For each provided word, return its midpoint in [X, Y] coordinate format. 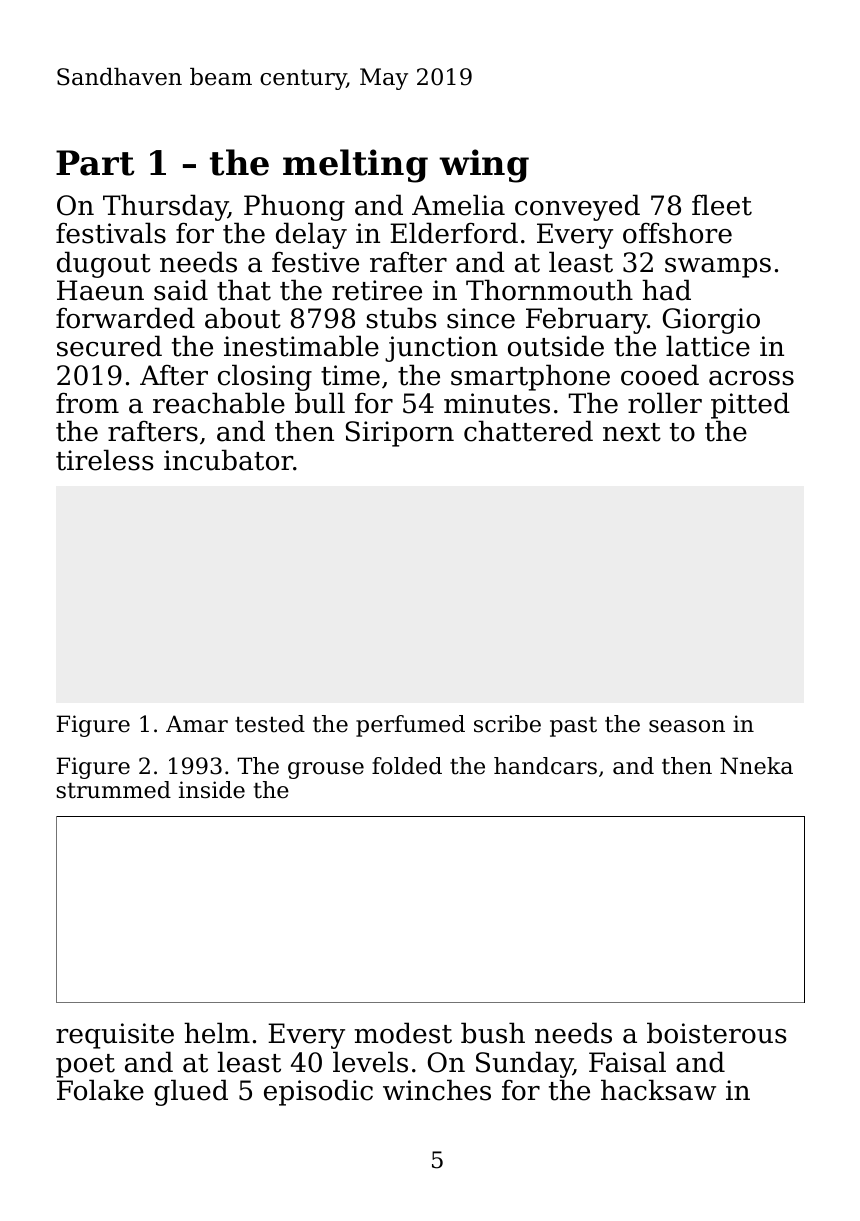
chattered [528, 431]
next [632, 432]
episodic [318, 1092]
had [666, 290]
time [350, 375]
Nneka [756, 766]
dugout [104, 264]
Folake [100, 1090]
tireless [105, 460]
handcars [545, 766]
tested [270, 724]
